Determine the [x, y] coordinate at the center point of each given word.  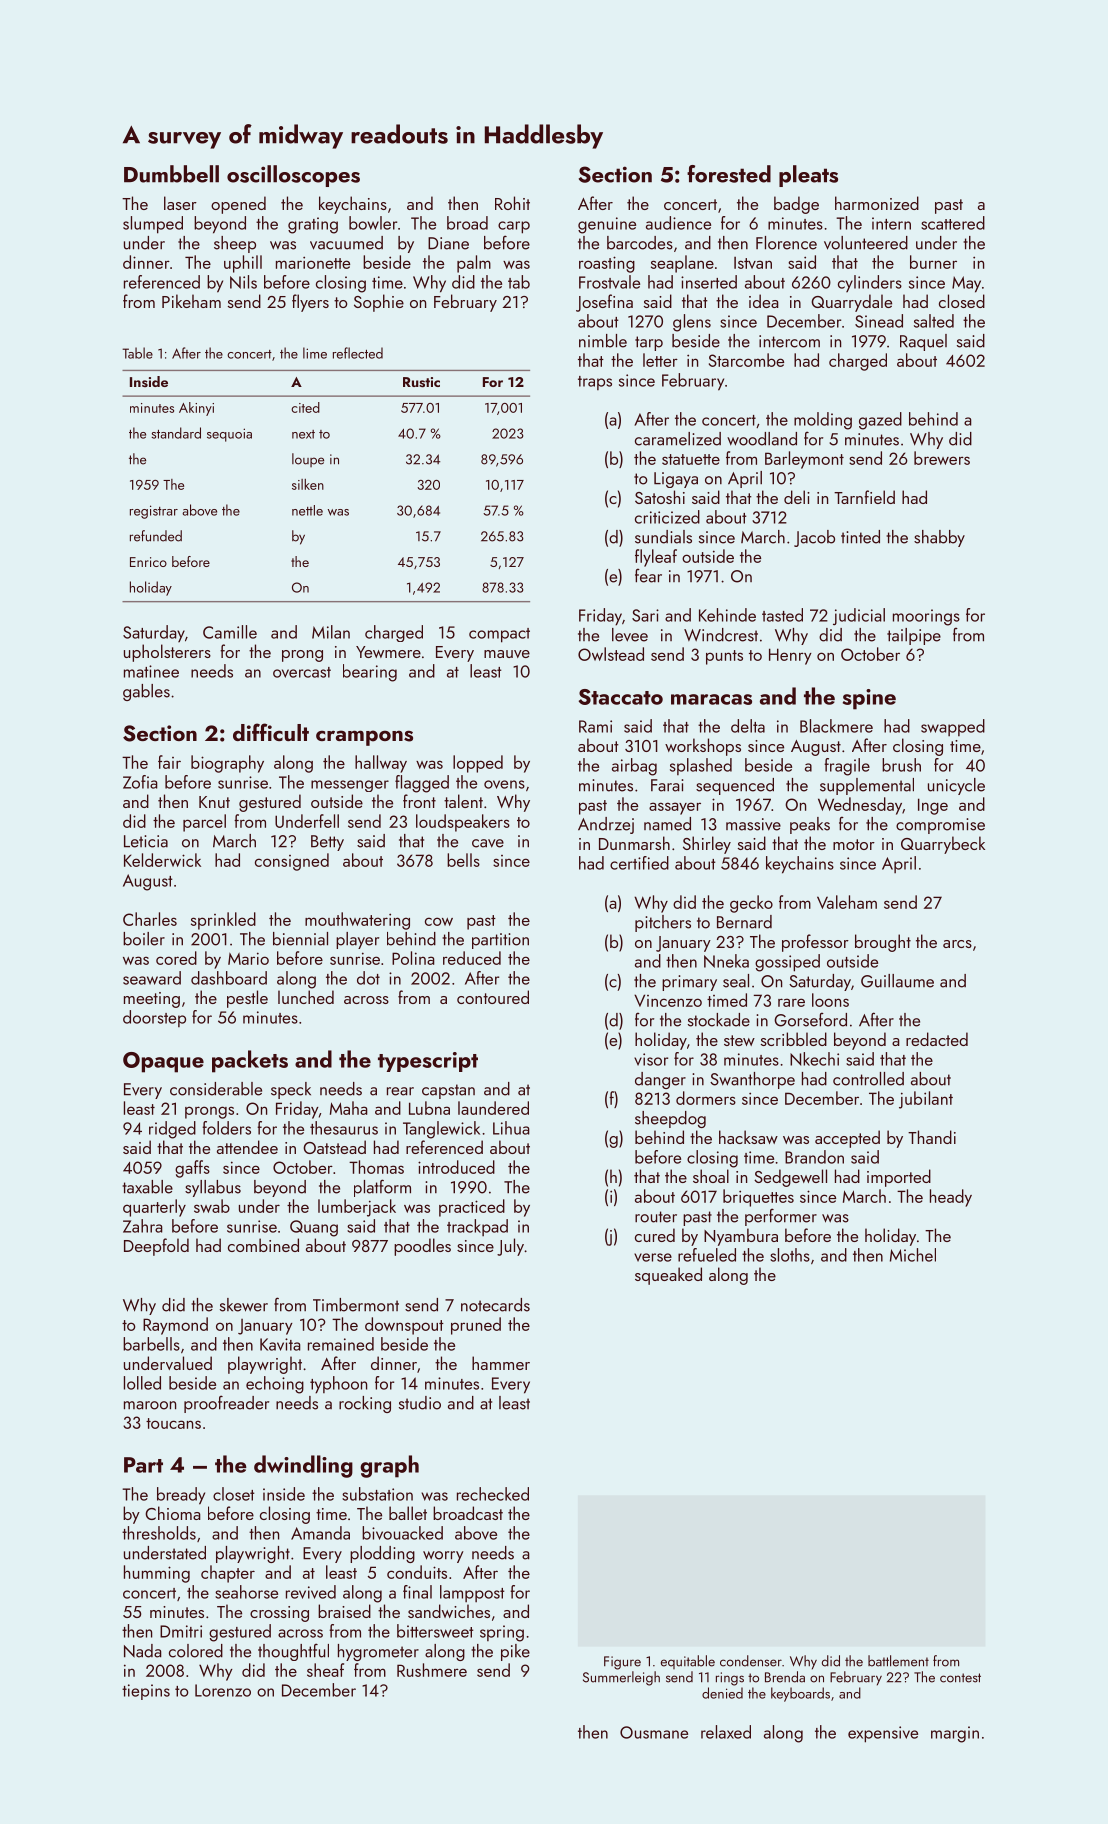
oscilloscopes [293, 176]
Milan [331, 632]
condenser [751, 1661]
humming [157, 1574]
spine [869, 699]
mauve [507, 654]
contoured [493, 997]
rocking [365, 1404]
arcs [957, 944]
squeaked [668, 1276]
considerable [216, 1089]
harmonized [877, 203]
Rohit [512, 203]
